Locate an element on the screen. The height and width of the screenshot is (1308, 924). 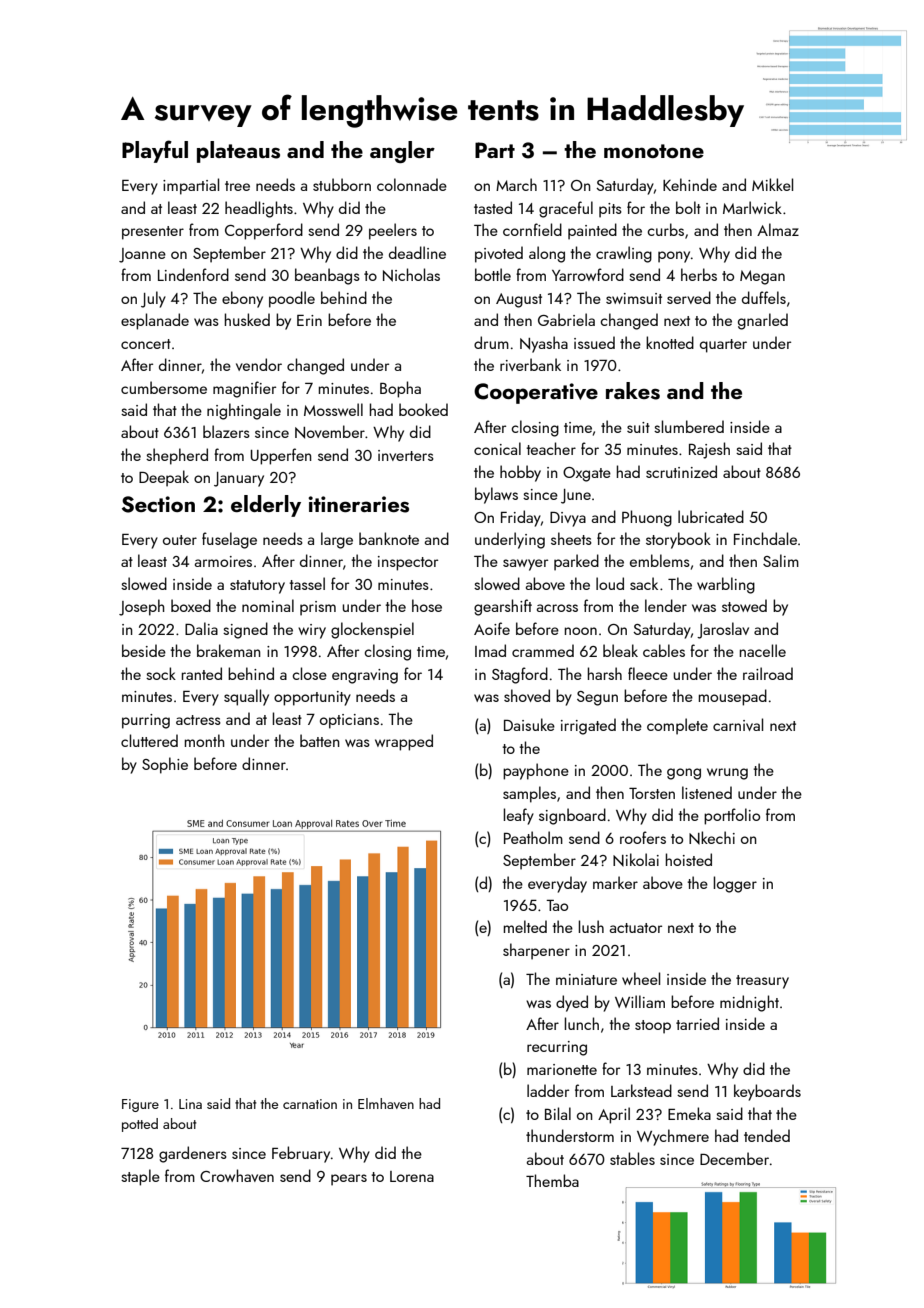
Lina is located at coordinates (190, 1104).
